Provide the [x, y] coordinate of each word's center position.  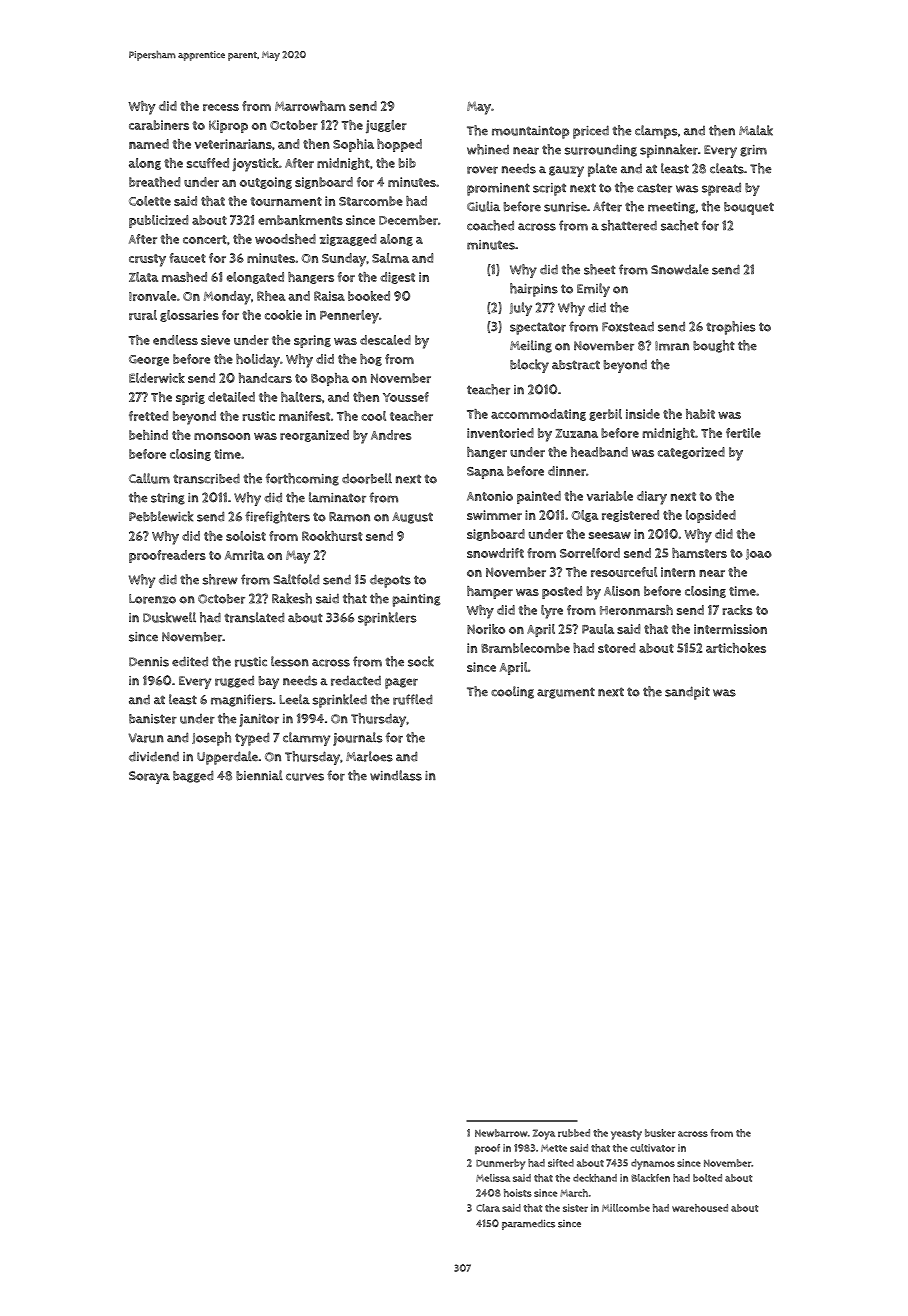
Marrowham [310, 106]
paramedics [528, 1225]
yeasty [626, 1135]
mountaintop [530, 132]
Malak [756, 130]
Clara [488, 1208]
